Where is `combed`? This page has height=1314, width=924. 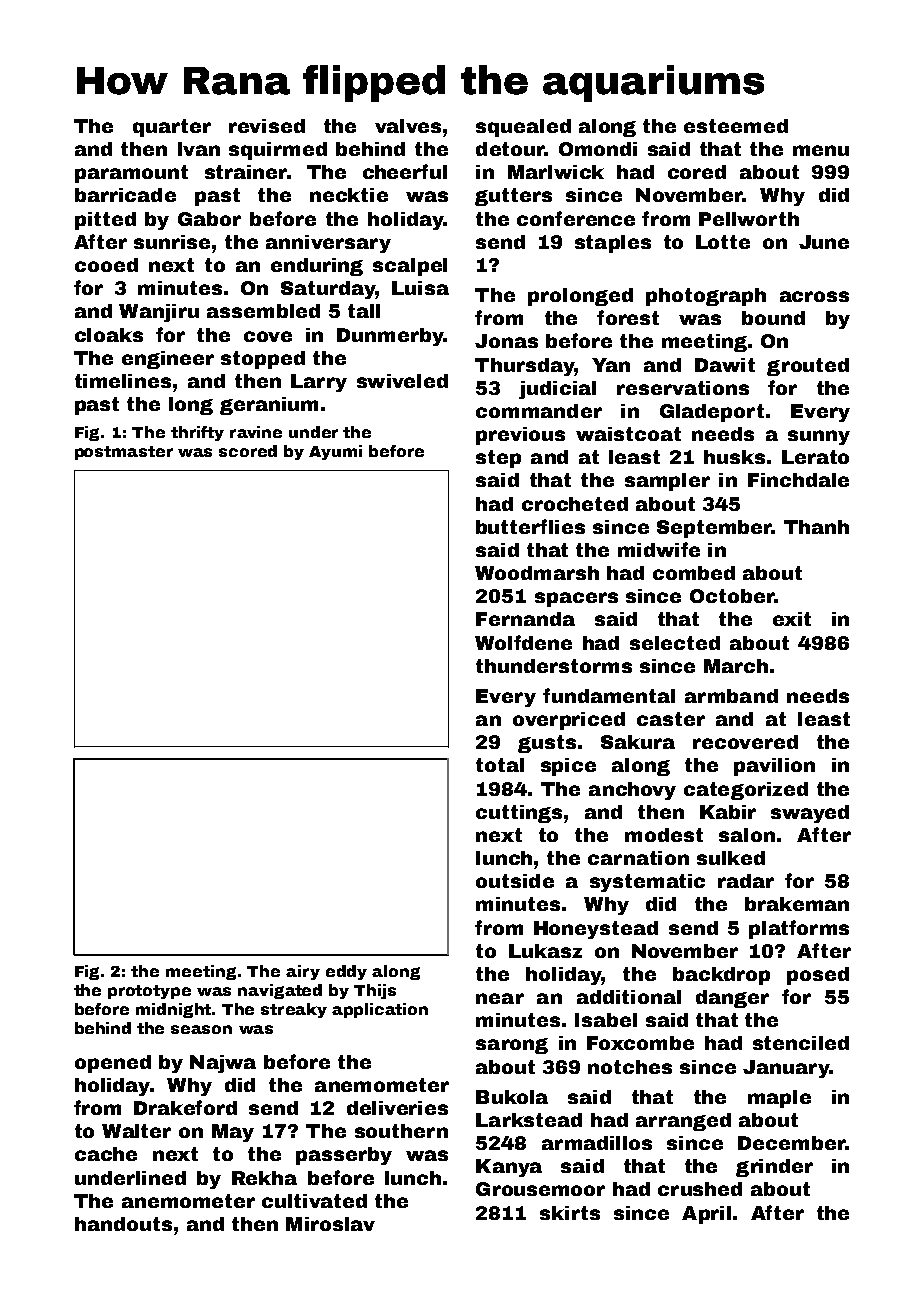
combed is located at coordinates (694, 573).
